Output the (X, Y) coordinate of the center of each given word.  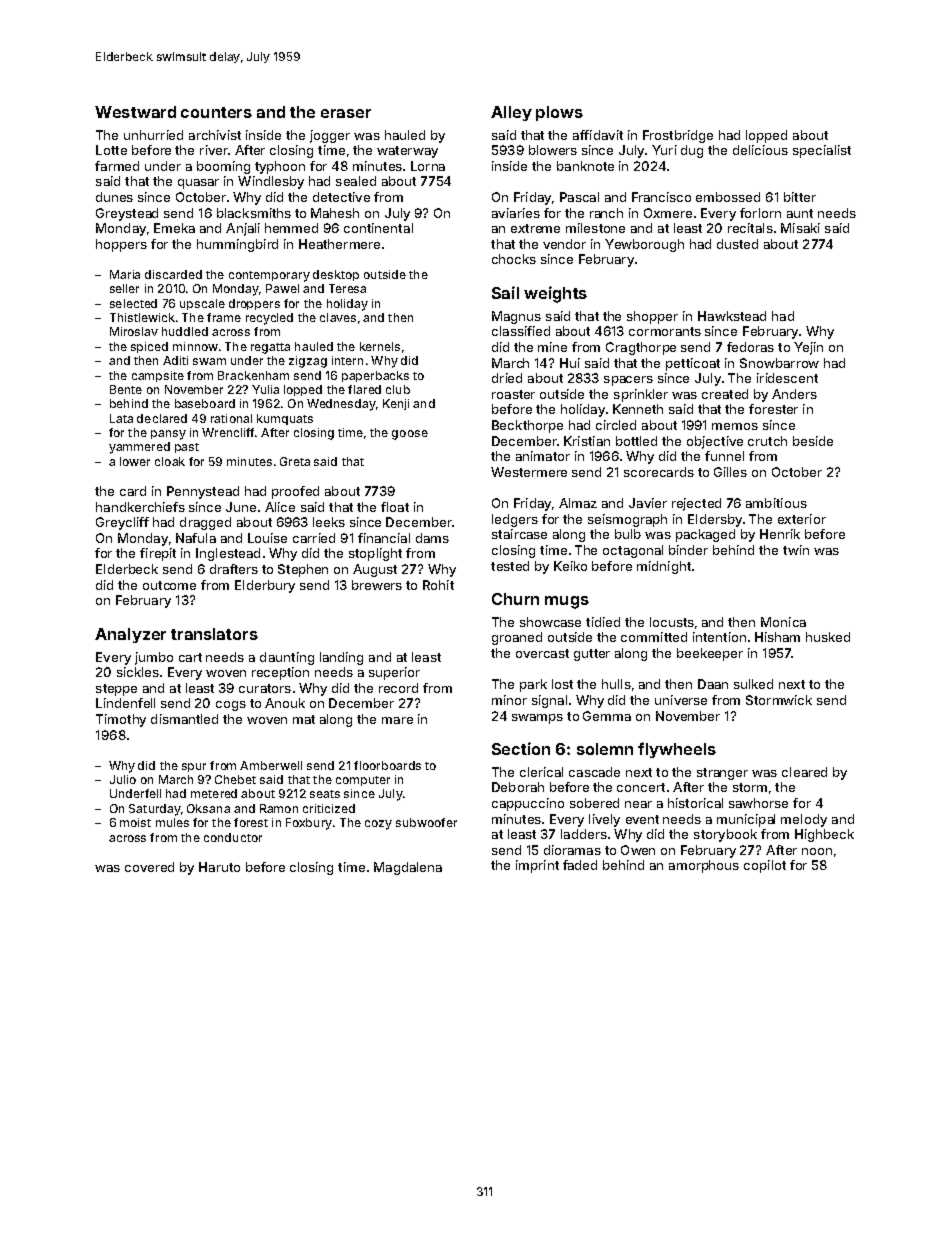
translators (214, 634)
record (398, 688)
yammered (139, 448)
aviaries (516, 213)
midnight (664, 567)
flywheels (677, 750)
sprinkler (641, 395)
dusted (737, 244)
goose (410, 435)
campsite (158, 376)
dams (432, 538)
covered (149, 867)
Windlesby (271, 182)
